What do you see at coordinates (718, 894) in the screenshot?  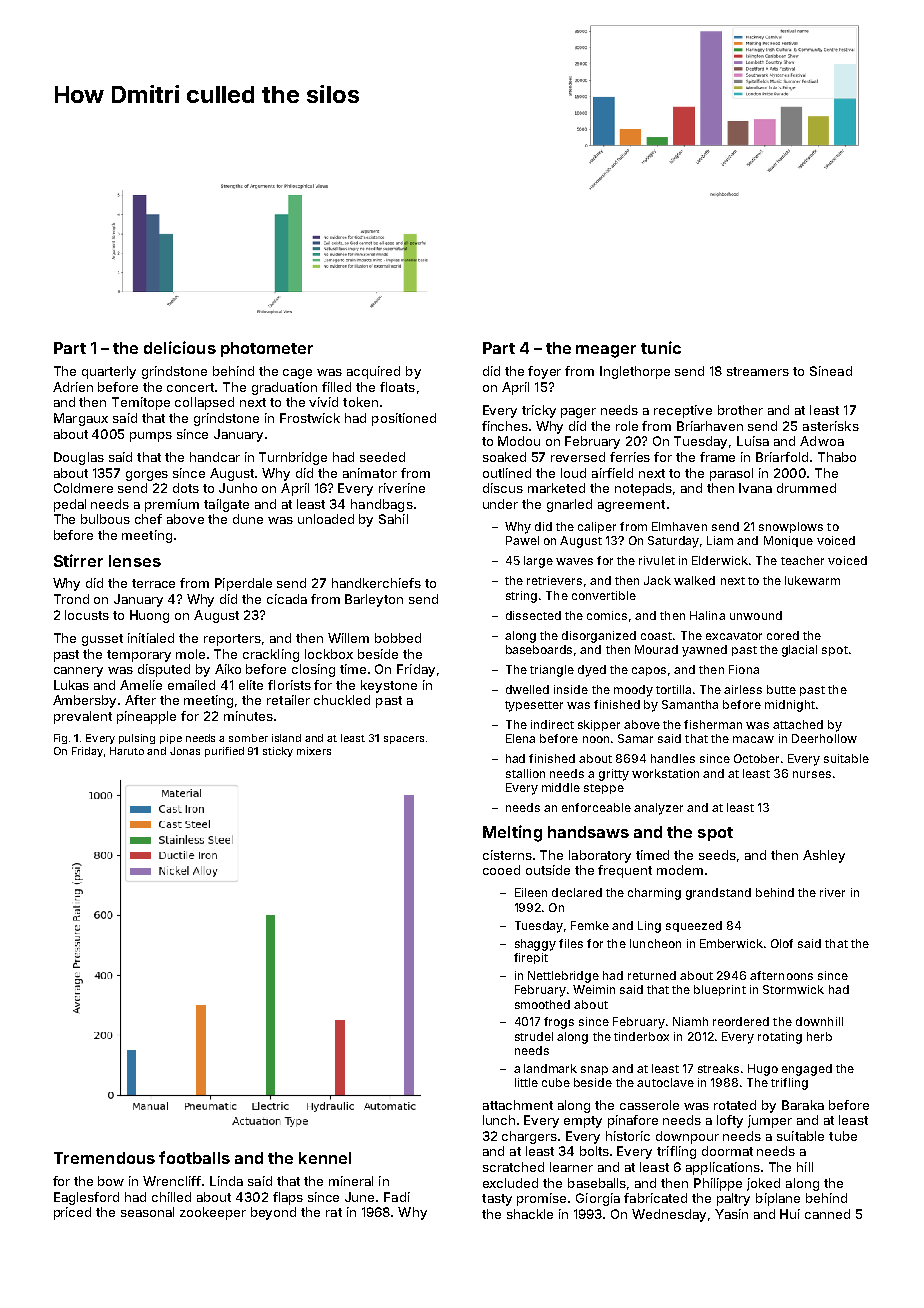 I see `grandstand` at bounding box center [718, 894].
